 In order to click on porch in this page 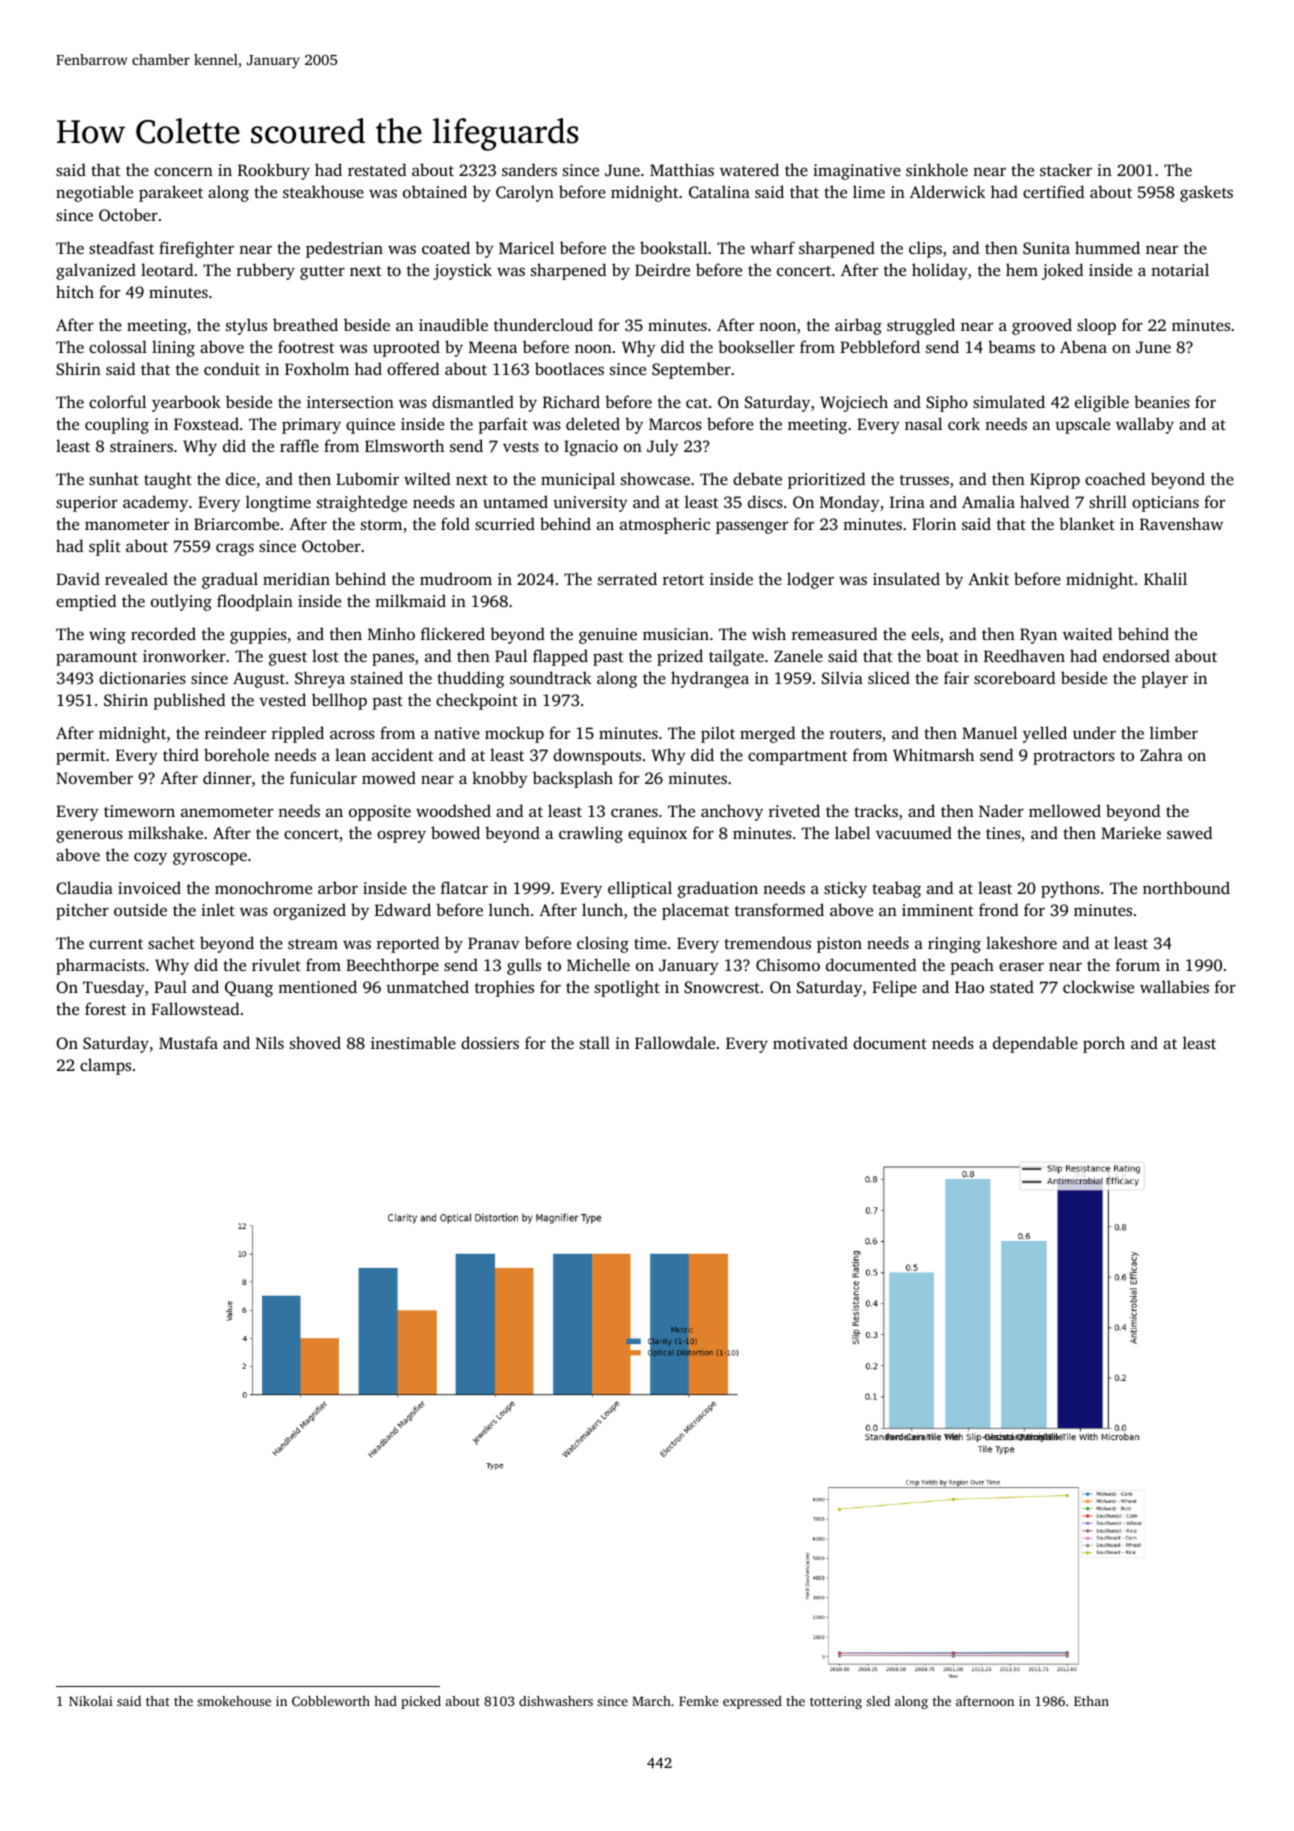, I will do `click(1104, 1044)`.
